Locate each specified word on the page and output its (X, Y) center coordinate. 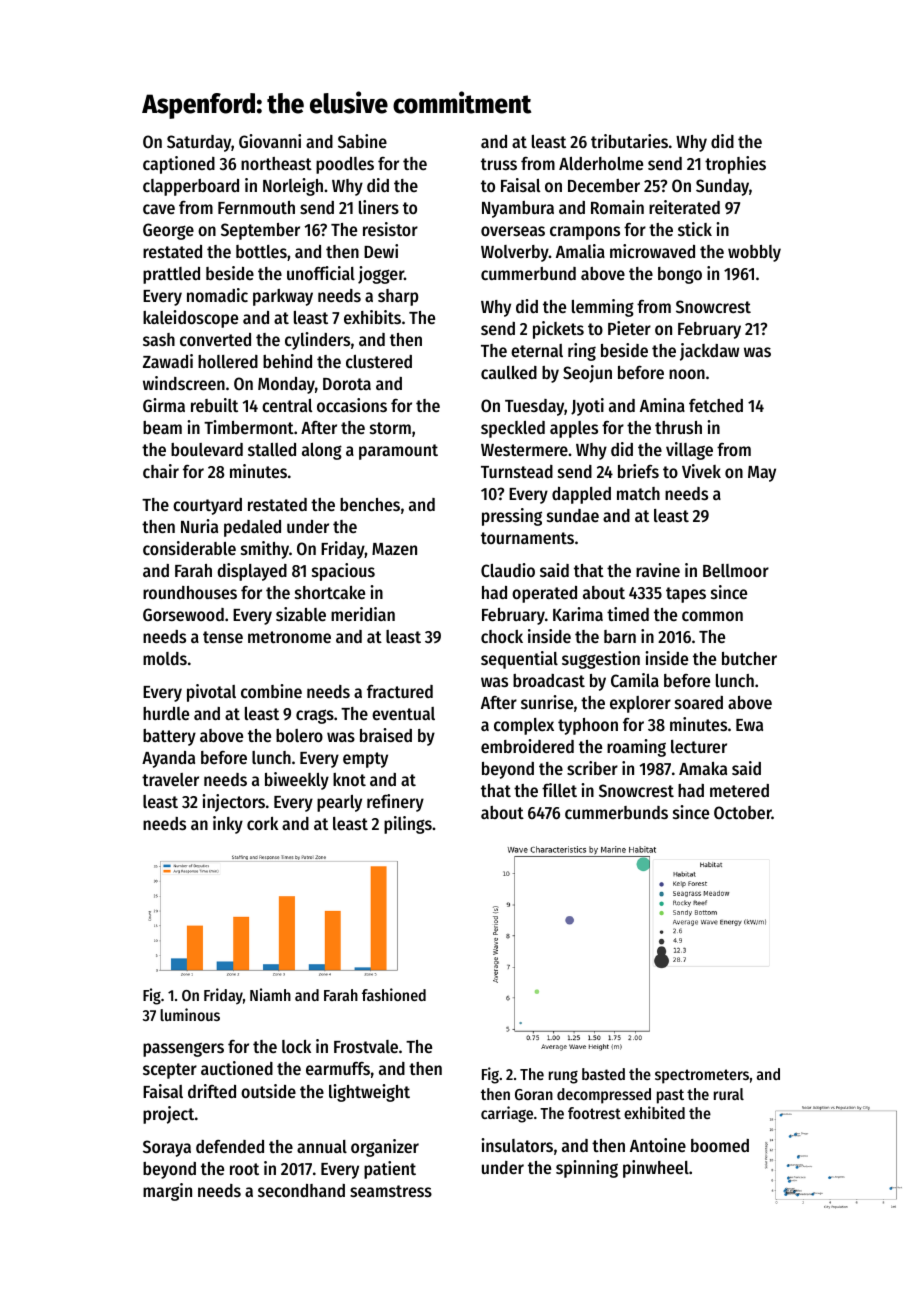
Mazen (394, 549)
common (712, 616)
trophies (735, 165)
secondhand (301, 1190)
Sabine (362, 141)
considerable (189, 548)
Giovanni (270, 141)
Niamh (270, 994)
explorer (640, 704)
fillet (559, 790)
